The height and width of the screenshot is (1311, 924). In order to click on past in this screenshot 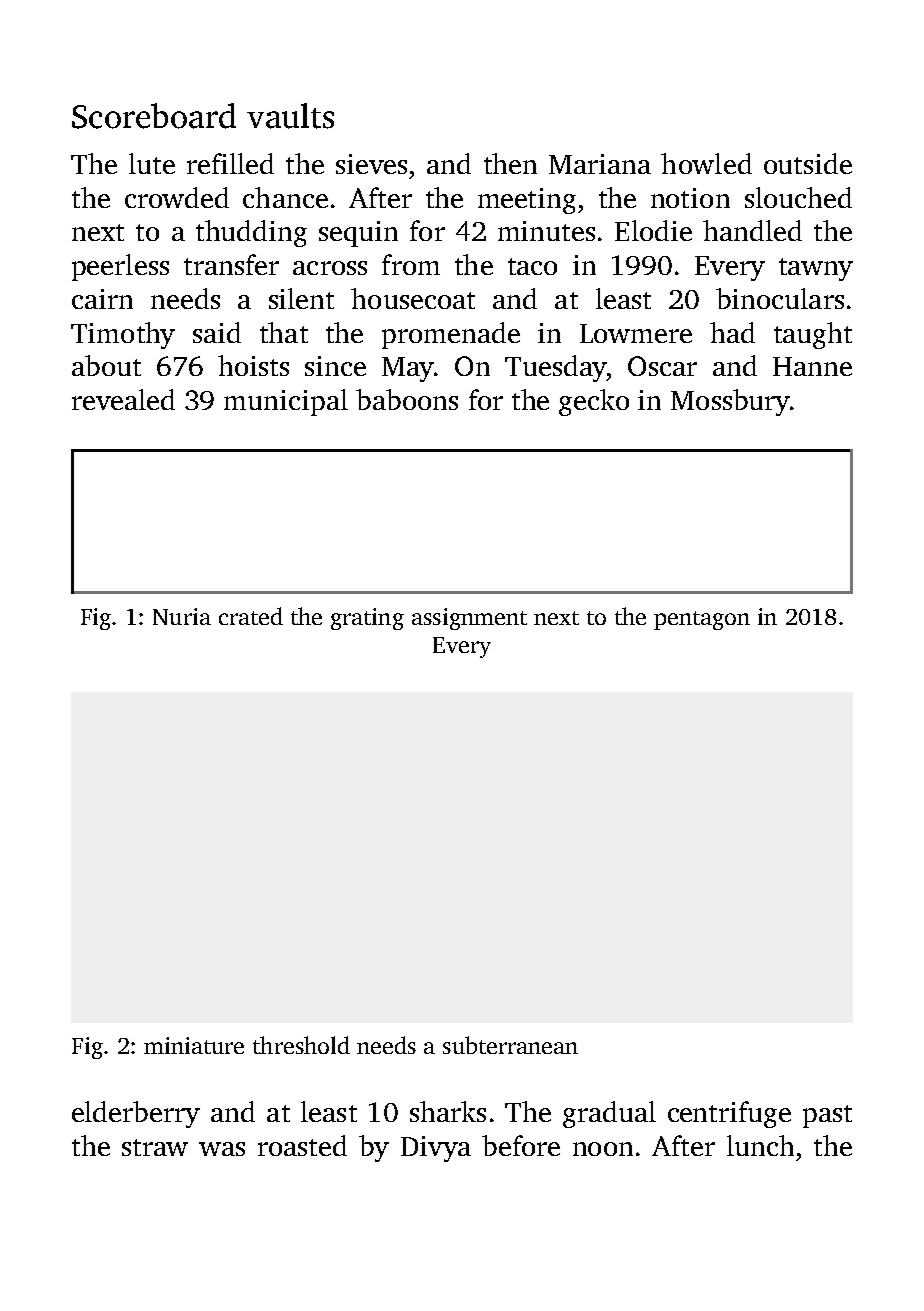, I will do `click(827, 1116)`.
